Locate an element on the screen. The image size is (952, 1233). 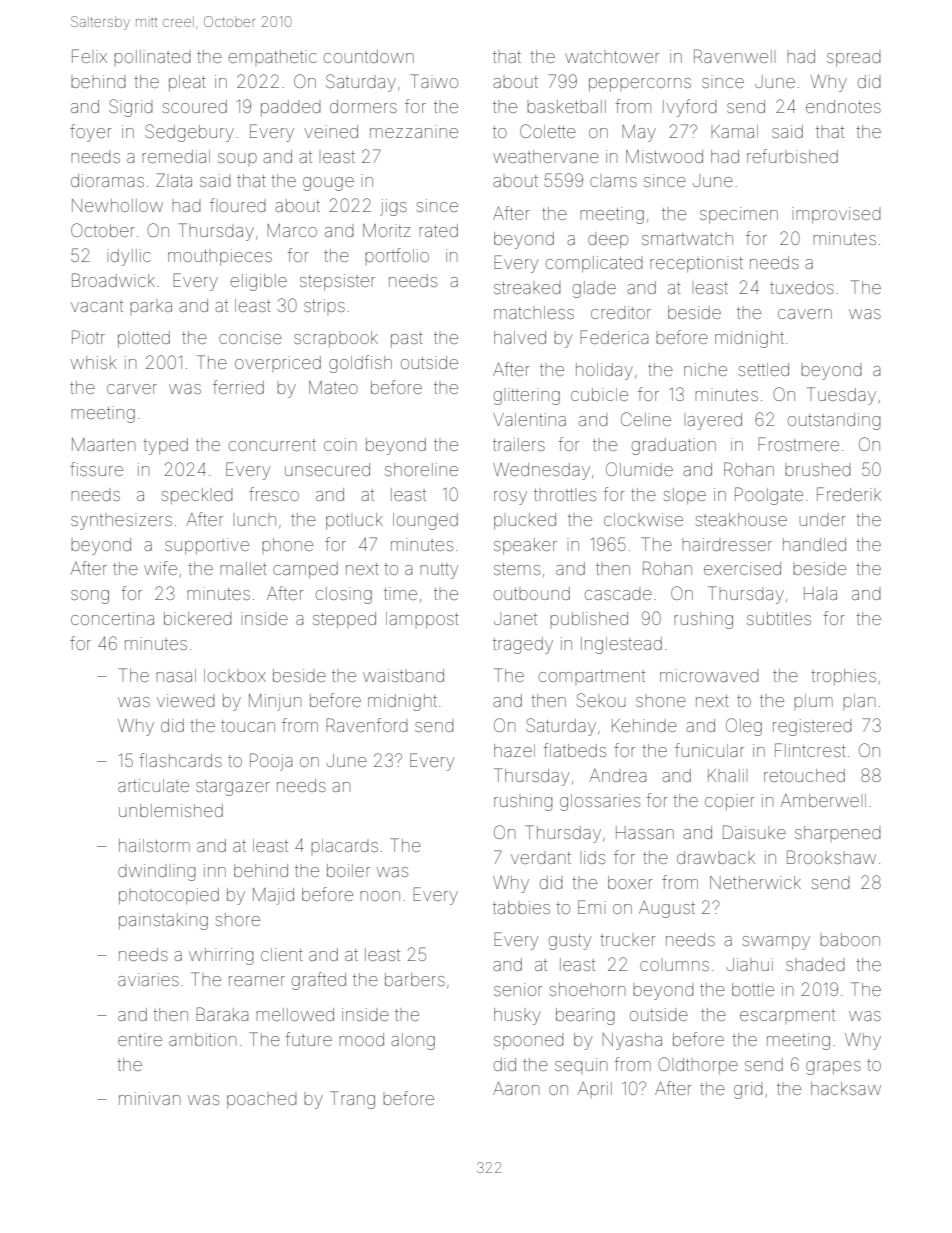
tragedy is located at coordinates (523, 645).
